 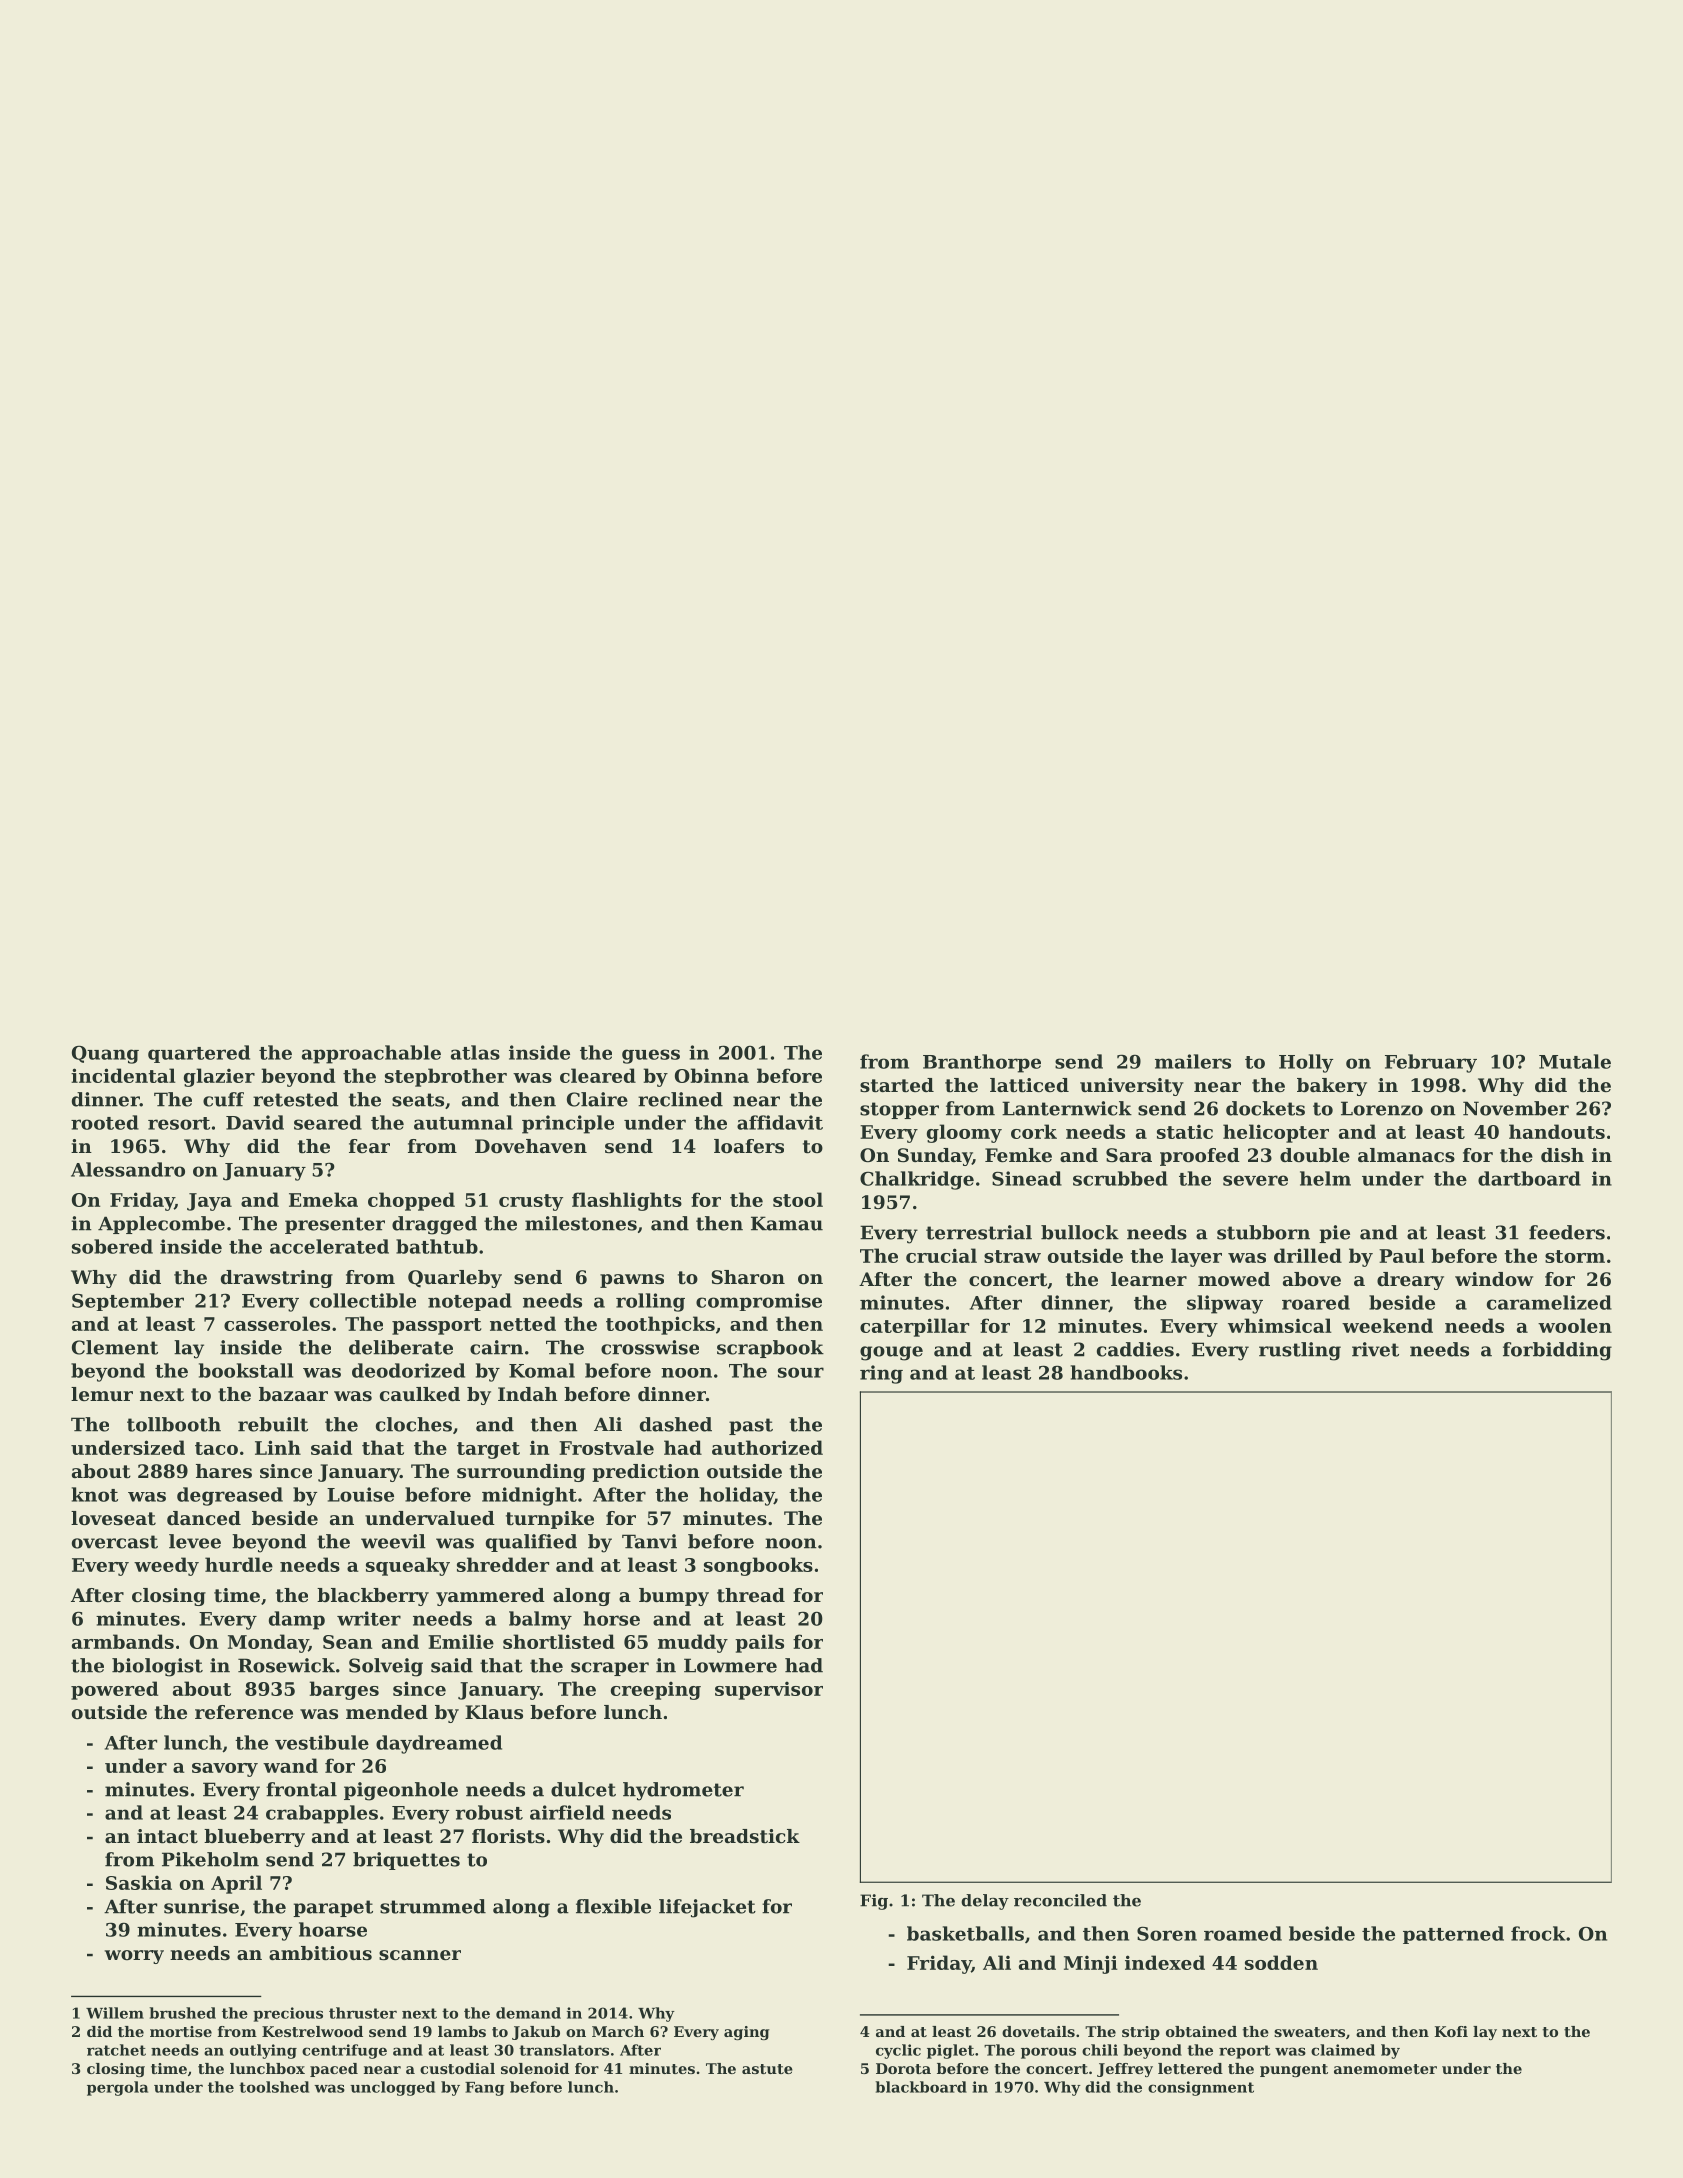 What do you see at coordinates (751, 1426) in the screenshot?
I see `past` at bounding box center [751, 1426].
